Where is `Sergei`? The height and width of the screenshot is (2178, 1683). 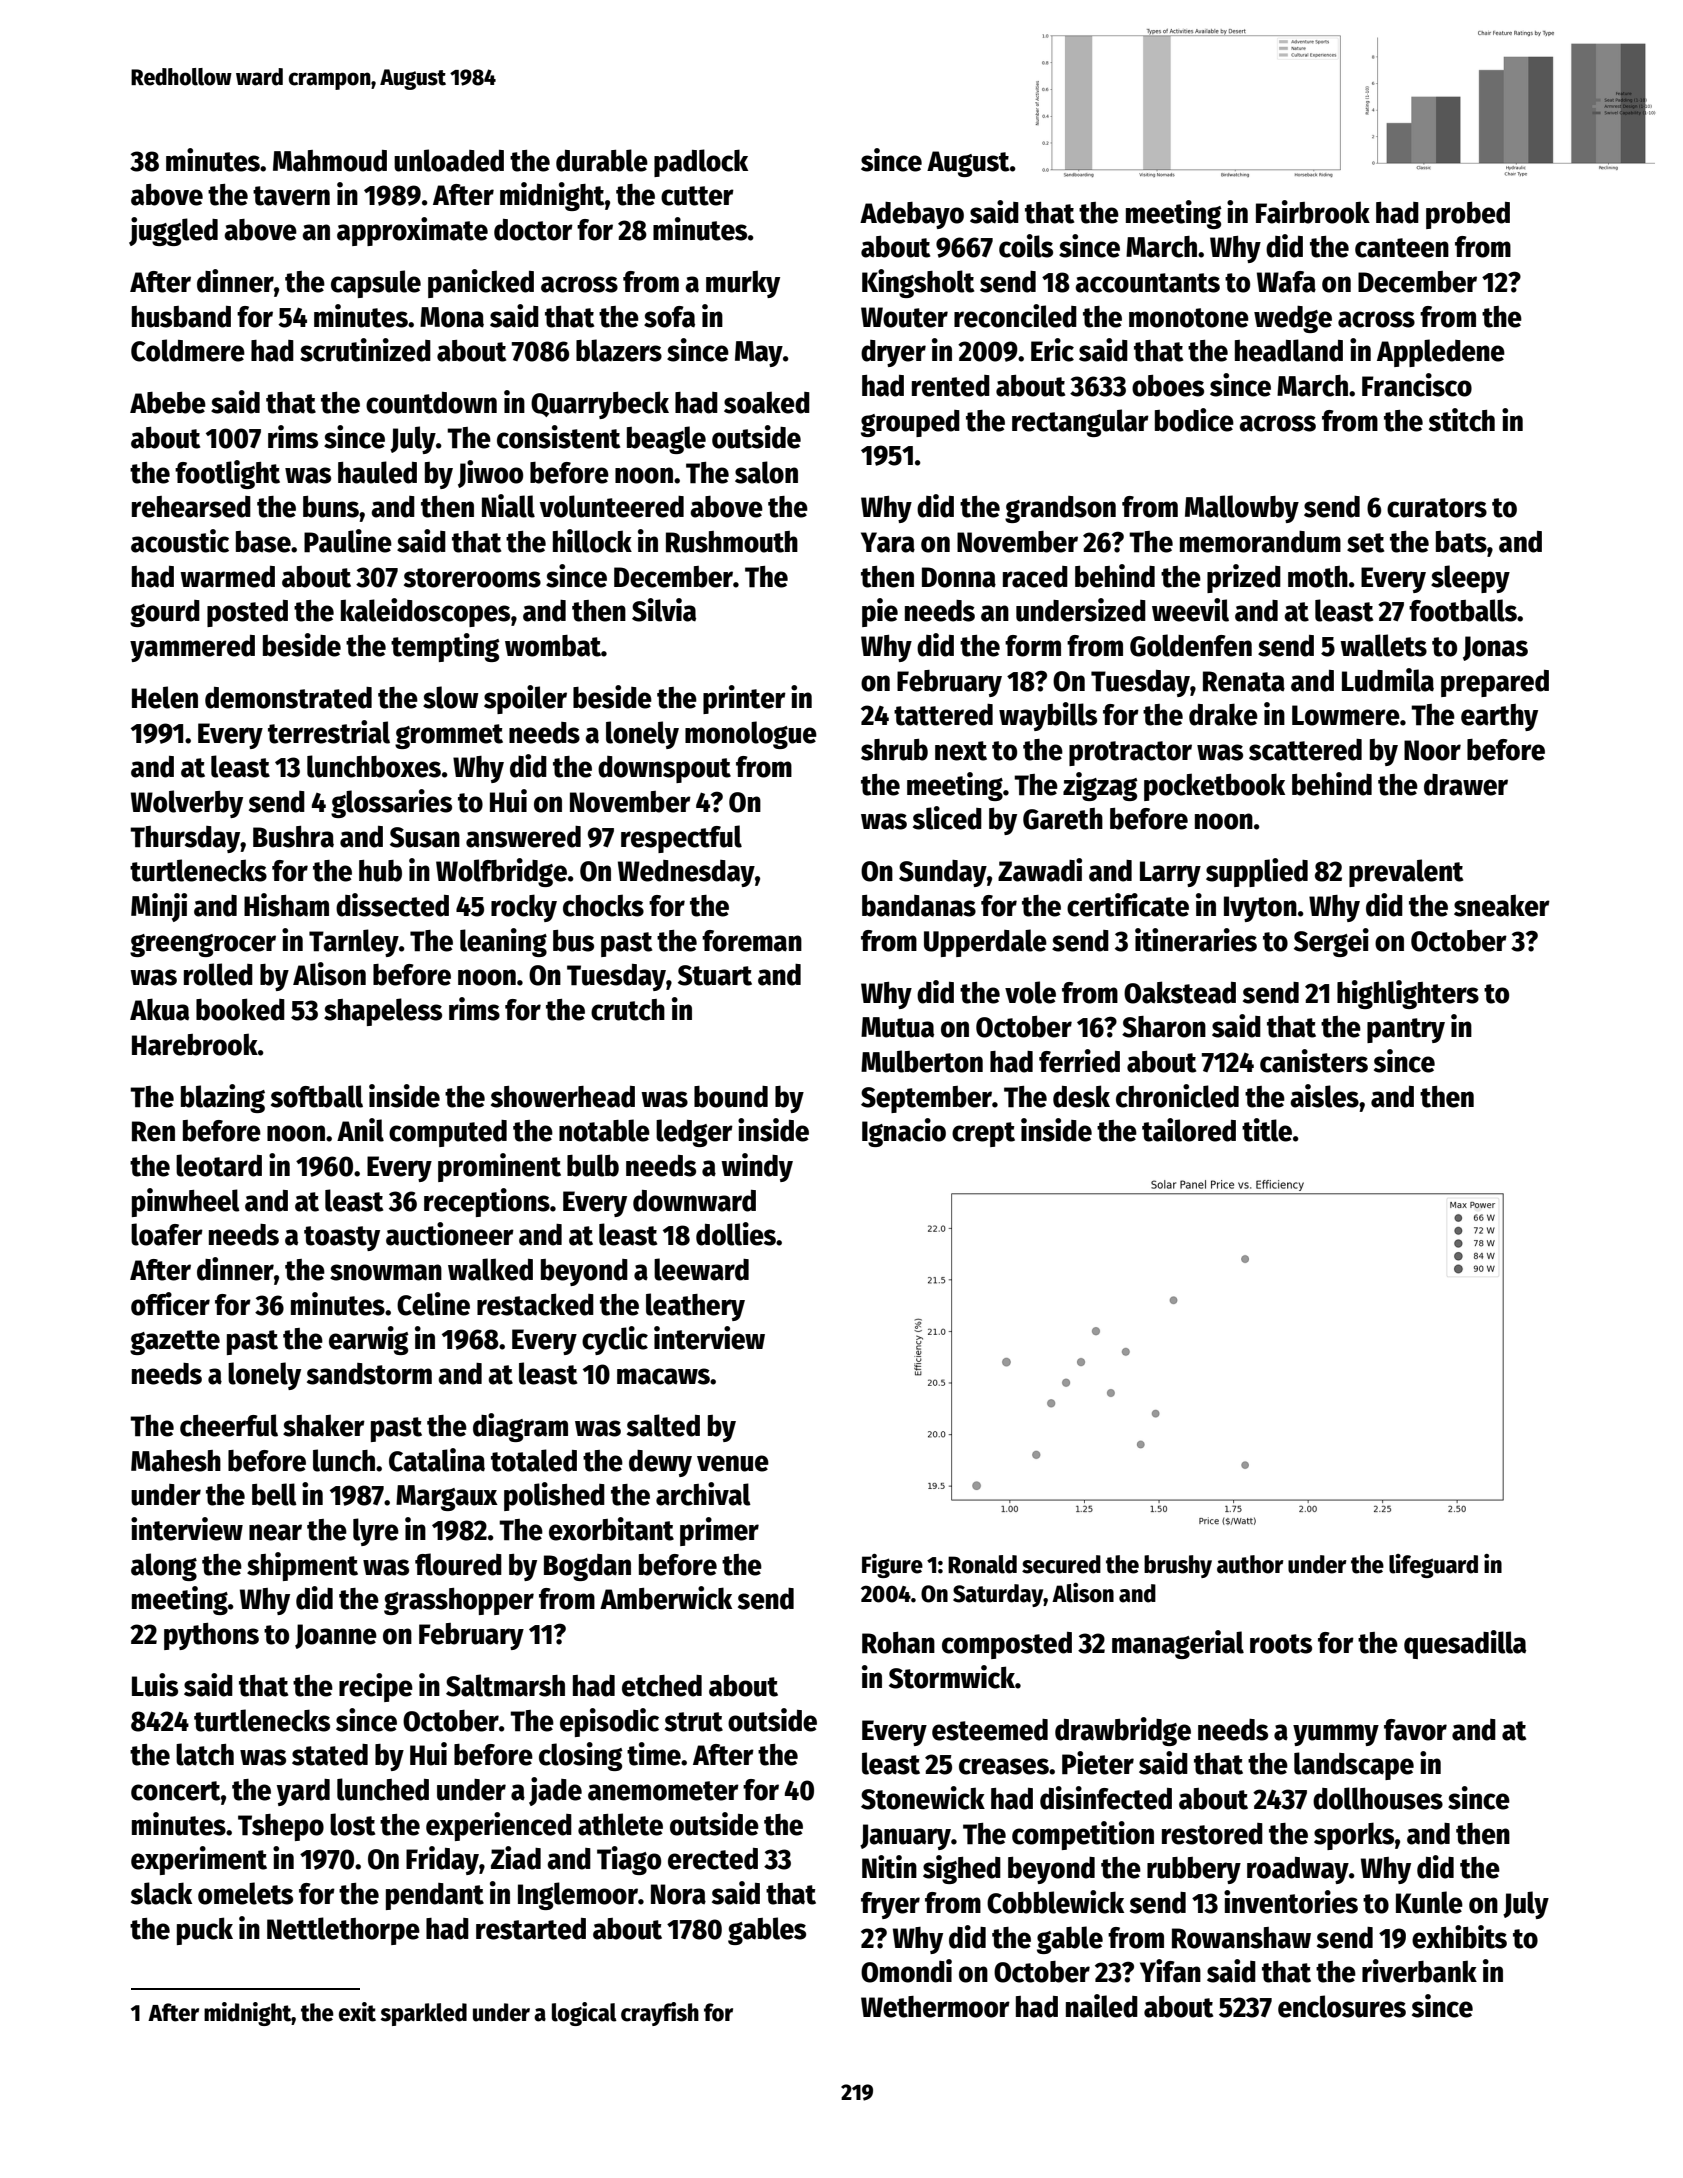
Sergei is located at coordinates (1331, 942).
